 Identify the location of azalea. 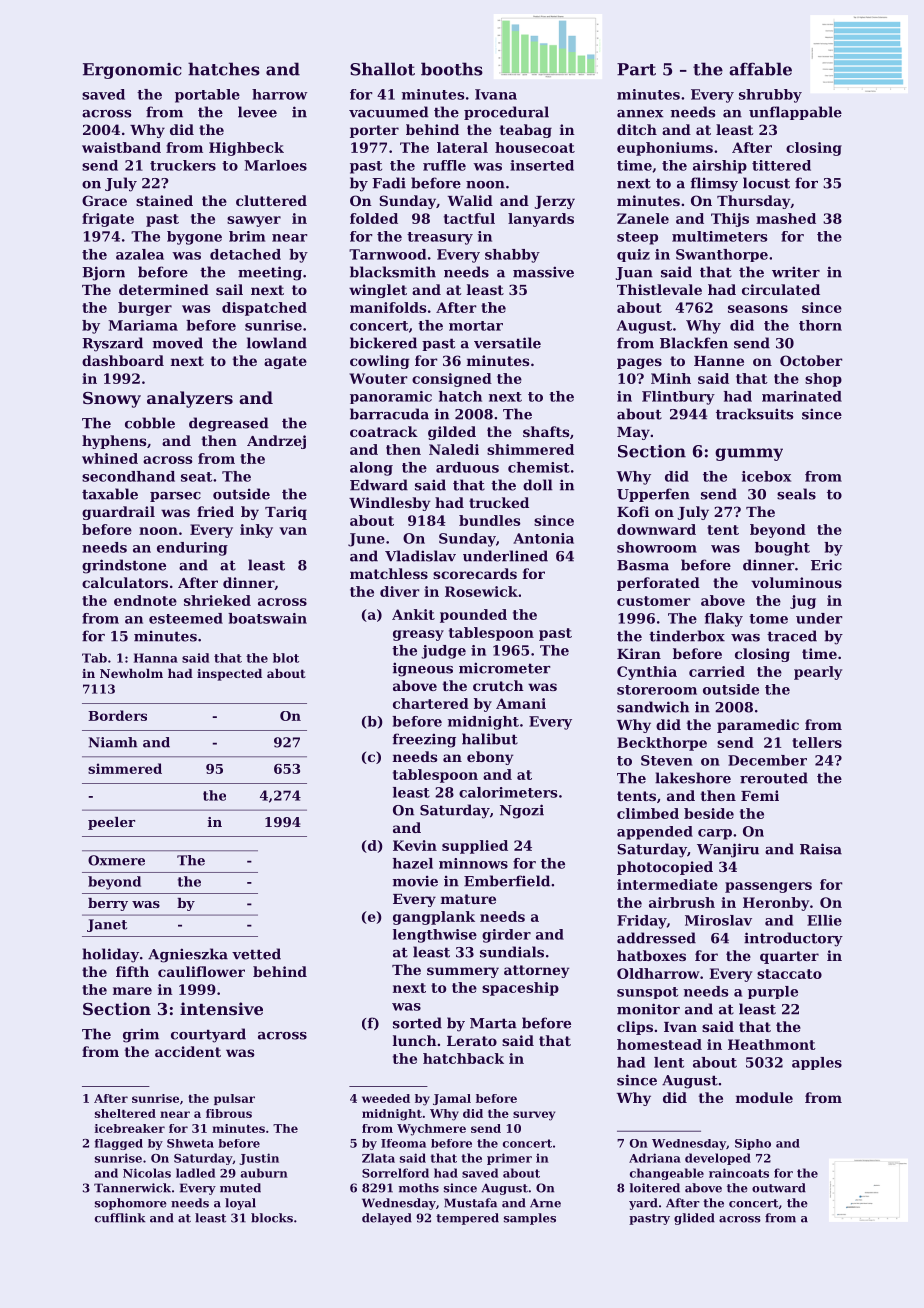
(140, 254).
